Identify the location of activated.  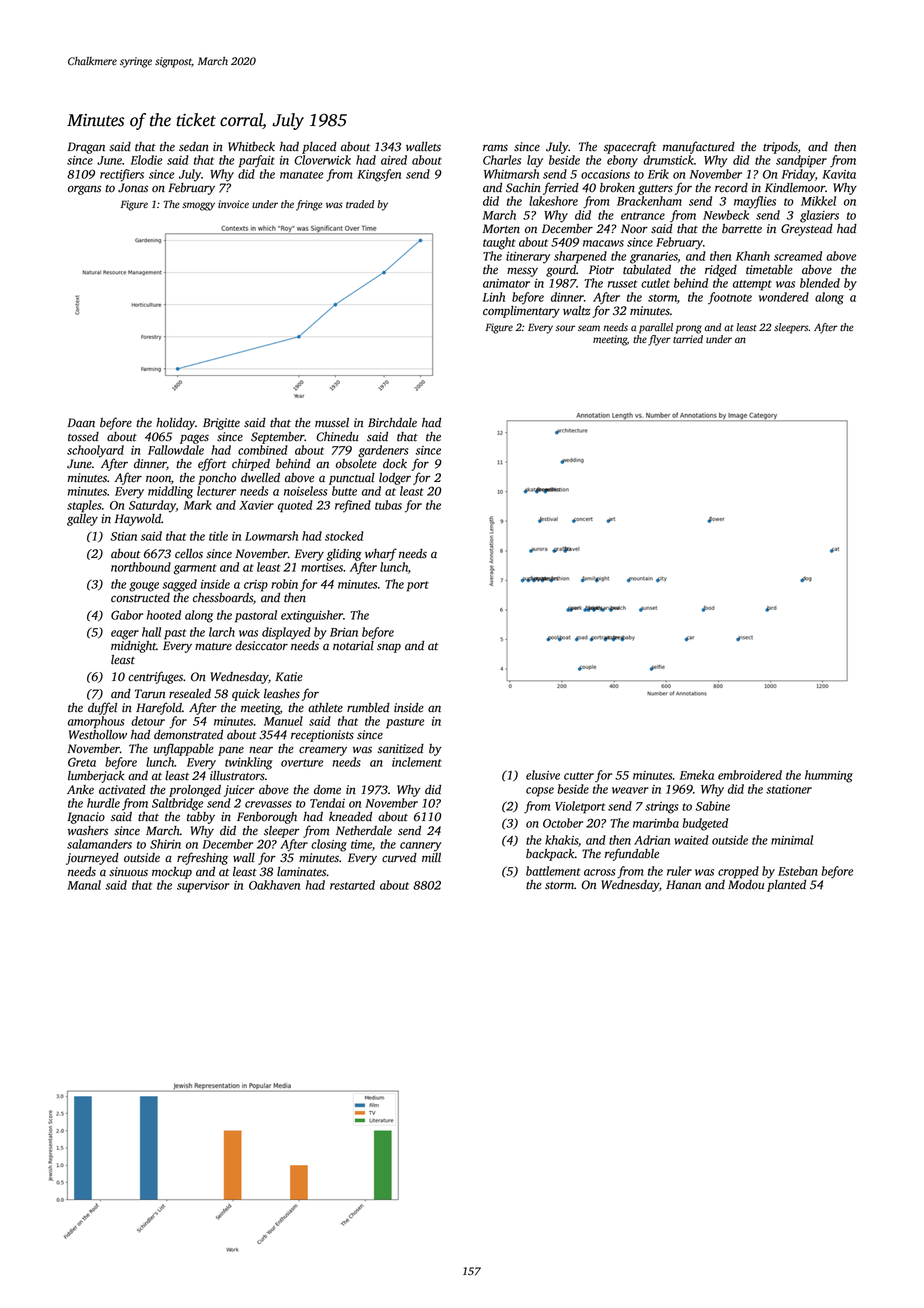
(122, 790).
